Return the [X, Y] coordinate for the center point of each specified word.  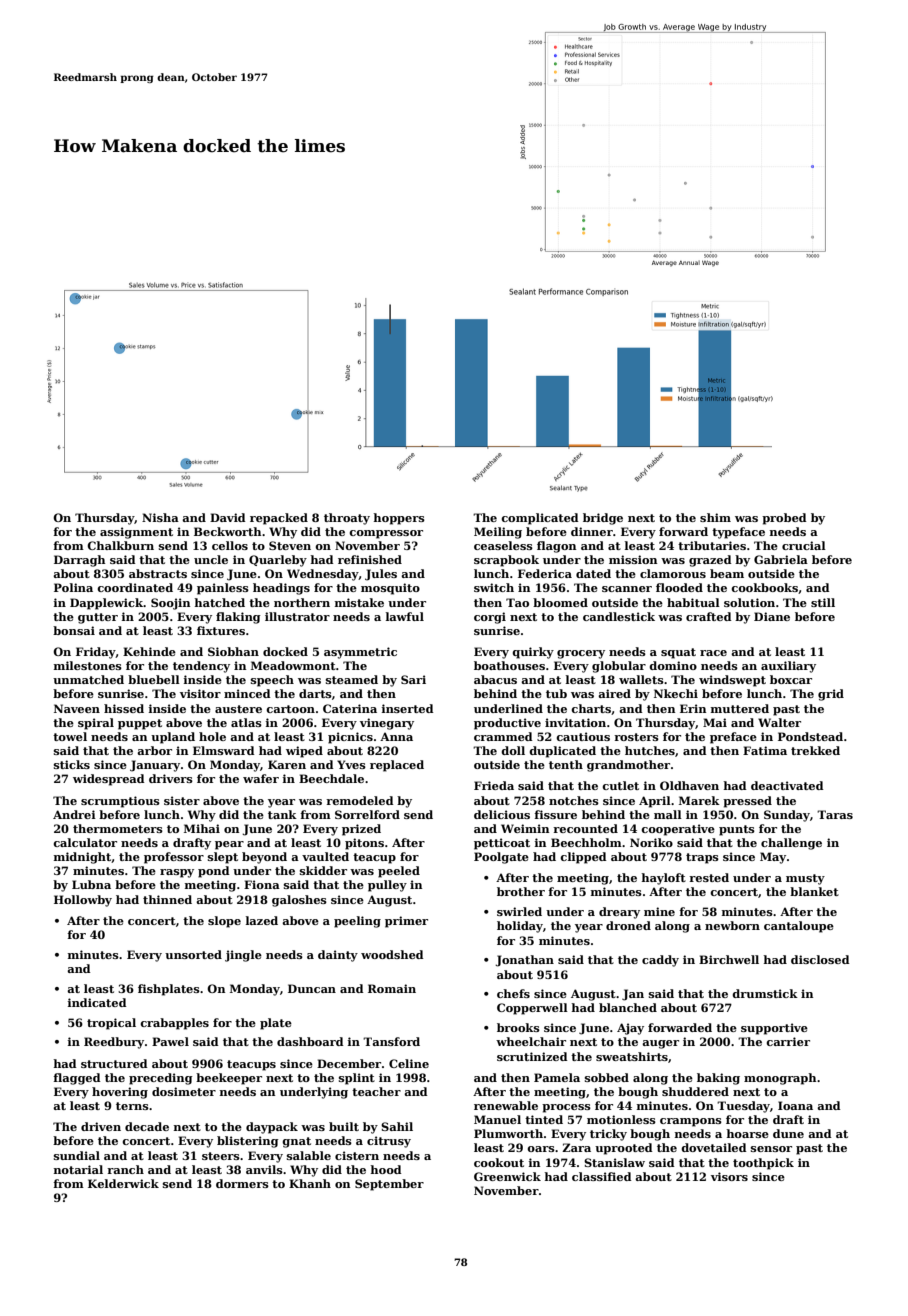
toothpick [763, 1164]
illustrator [297, 616]
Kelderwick [123, 1183]
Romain [392, 988]
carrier [788, 1041]
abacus [495, 679]
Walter [779, 722]
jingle [243, 956]
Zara [576, 1147]
